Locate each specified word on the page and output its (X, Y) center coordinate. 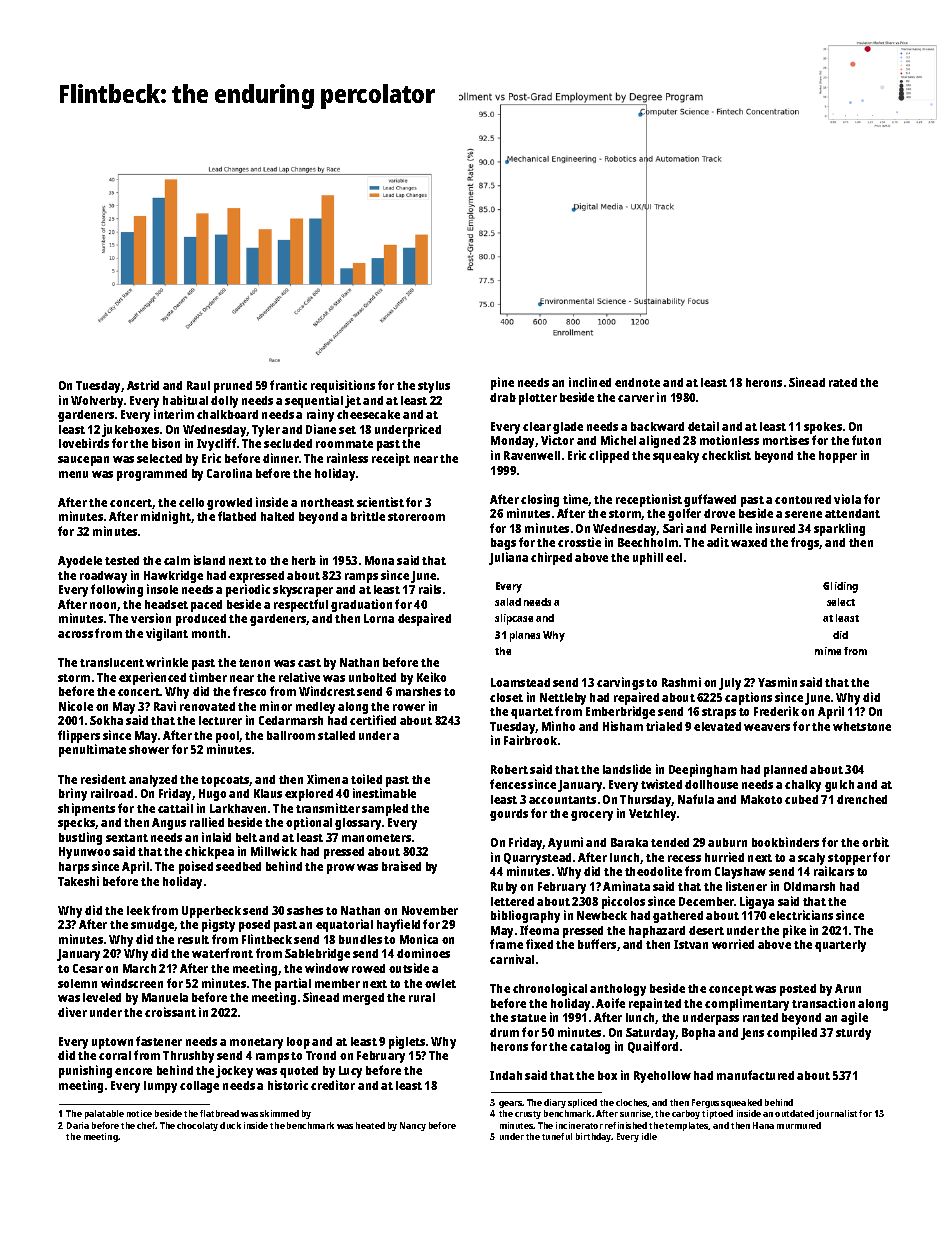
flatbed (237, 516)
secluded (288, 443)
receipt (391, 459)
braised (401, 866)
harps (74, 868)
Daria (78, 1125)
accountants (562, 800)
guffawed (710, 500)
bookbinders (785, 842)
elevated (717, 726)
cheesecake (368, 414)
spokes (823, 428)
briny (73, 794)
